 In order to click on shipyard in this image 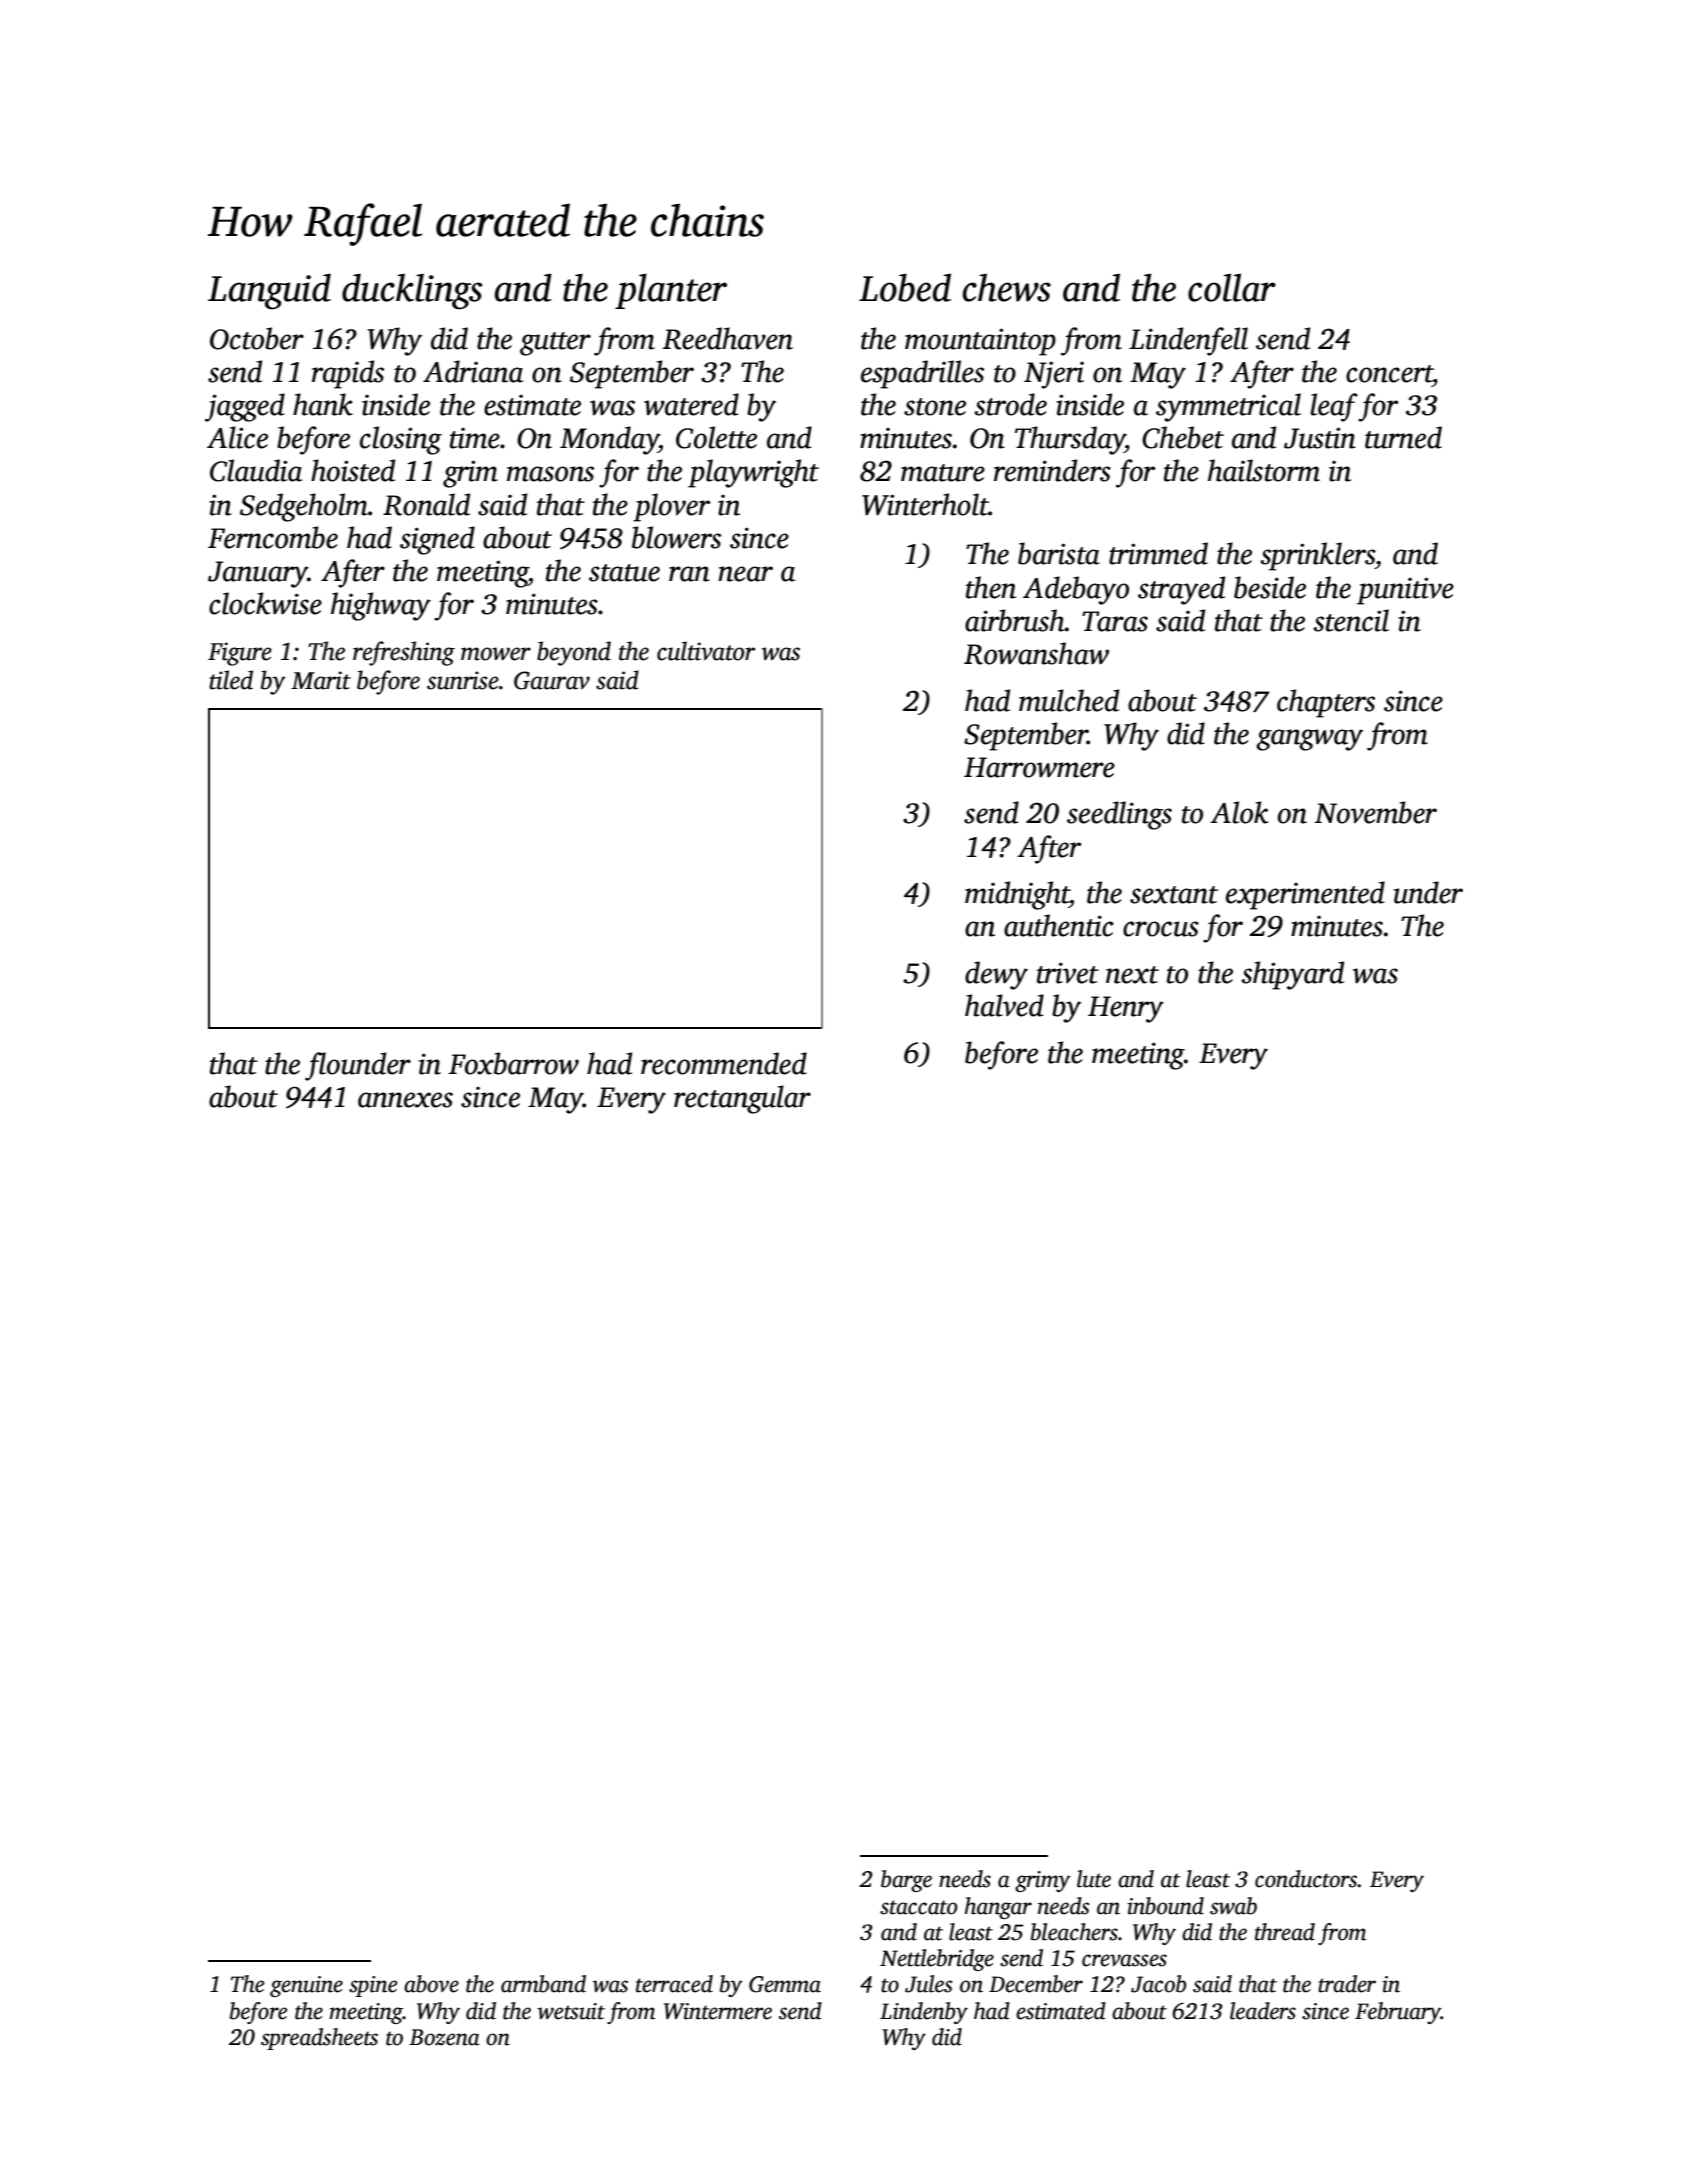, I will do `click(1292, 975)`.
